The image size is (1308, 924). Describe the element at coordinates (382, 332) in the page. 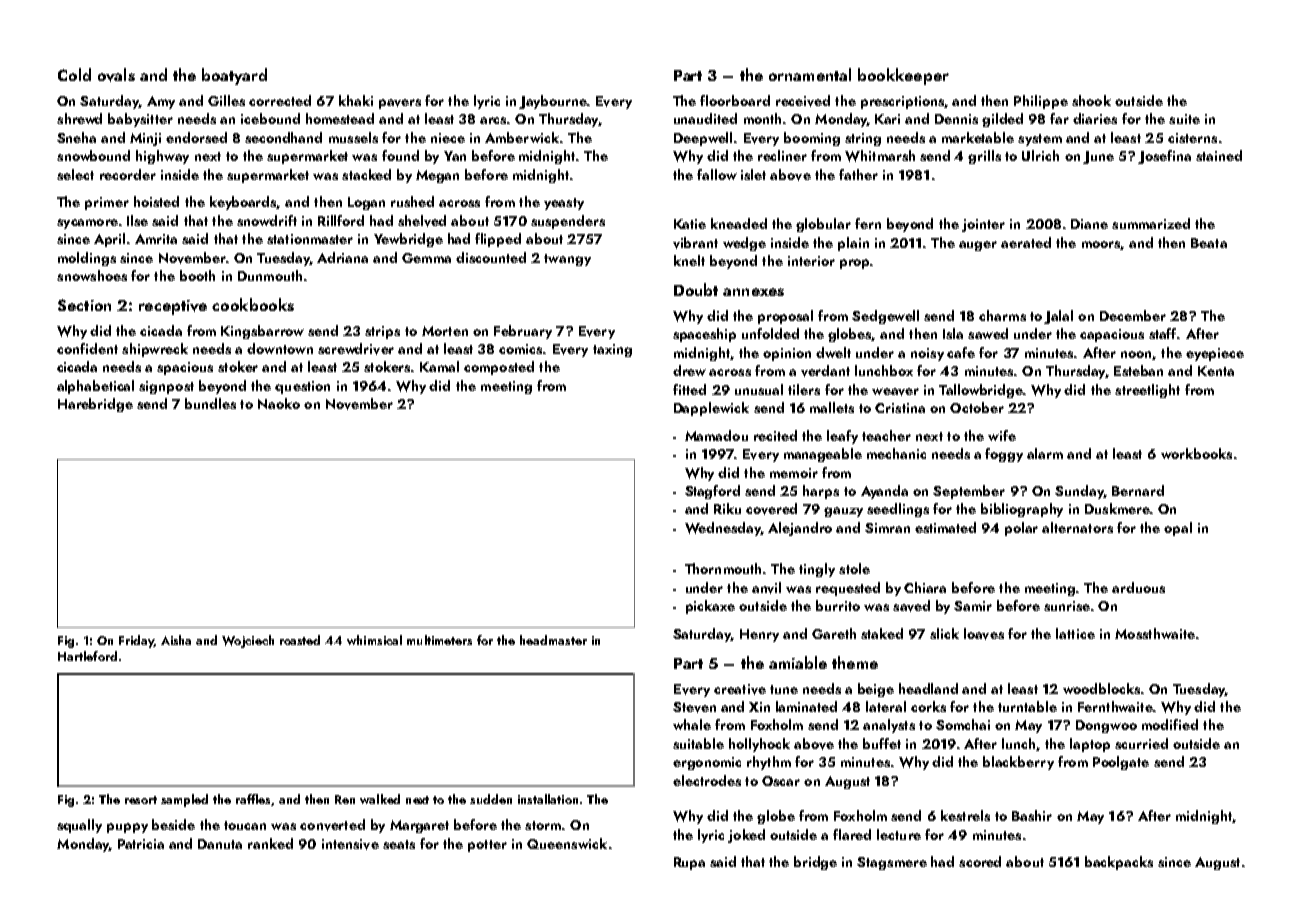

I see `strips` at that location.
